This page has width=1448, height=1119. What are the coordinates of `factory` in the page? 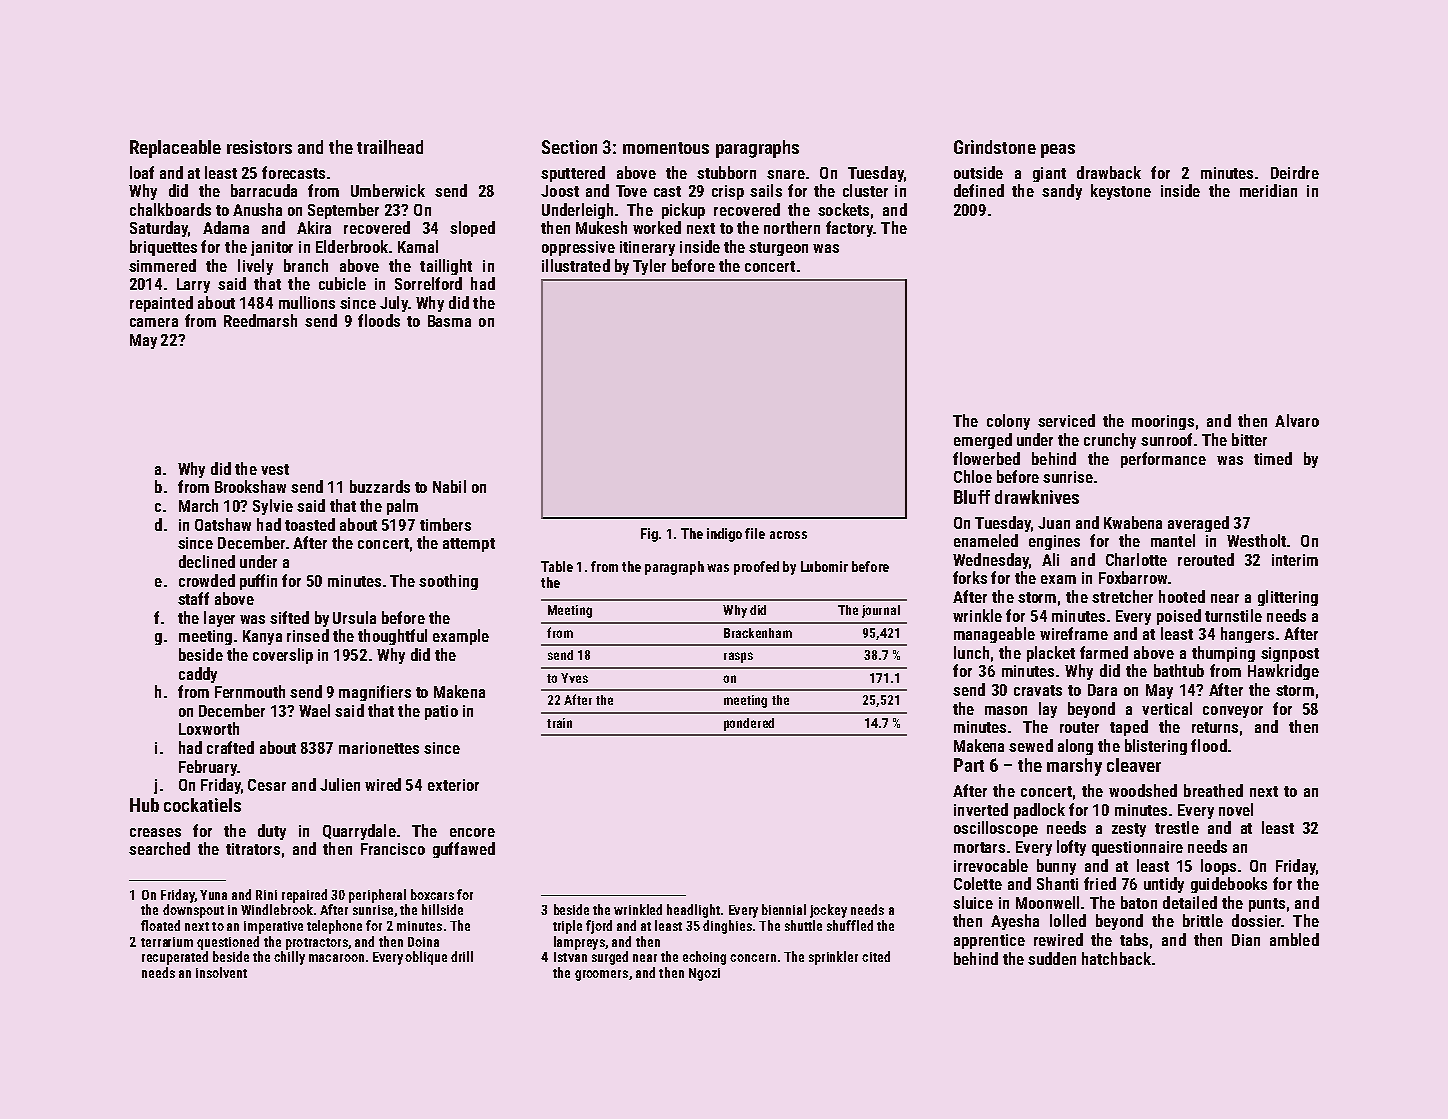 It's located at (849, 229).
